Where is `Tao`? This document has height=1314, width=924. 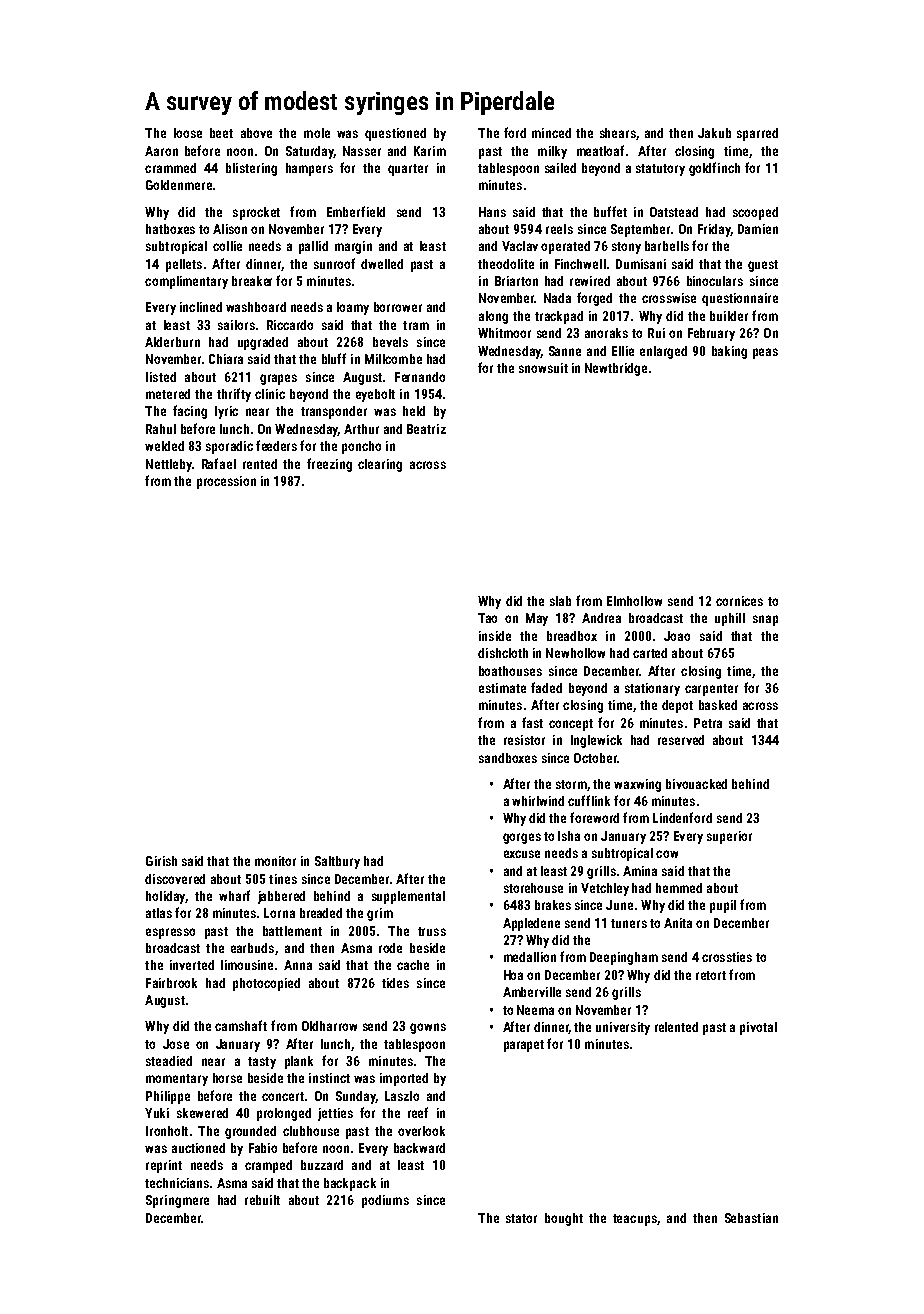 Tao is located at coordinates (487, 618).
